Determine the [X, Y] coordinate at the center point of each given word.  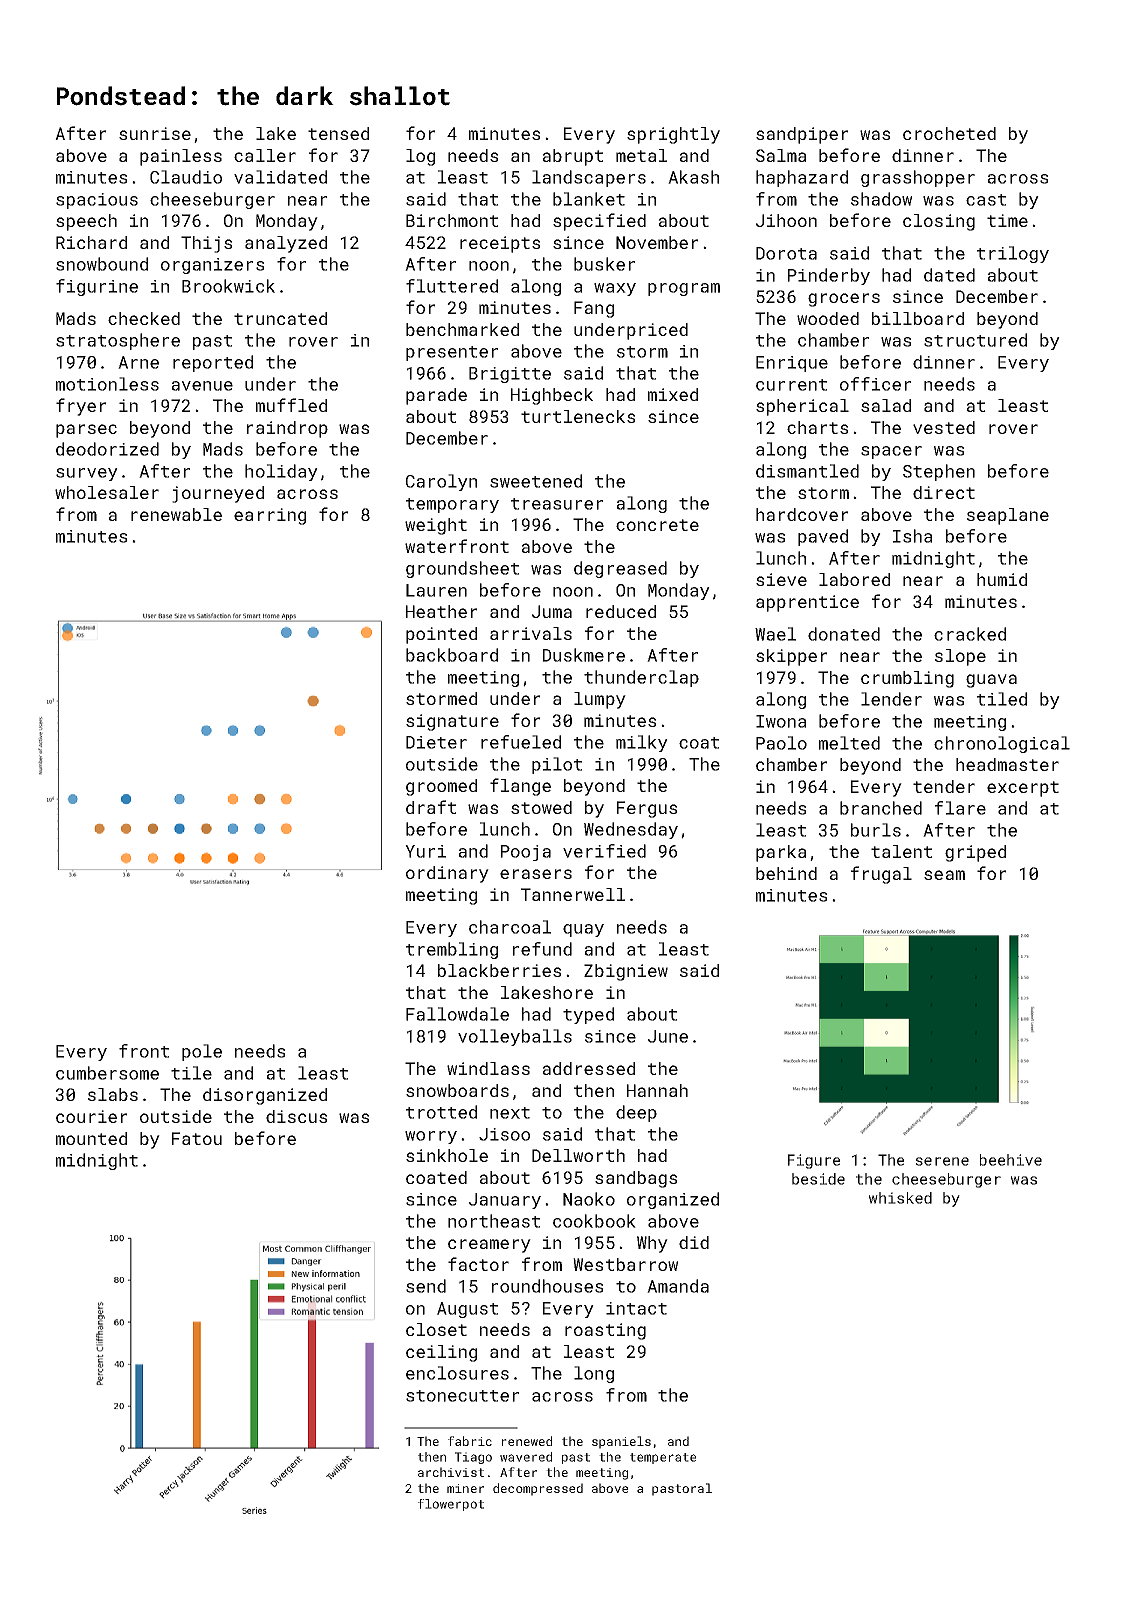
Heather [441, 611]
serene [942, 1161]
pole [202, 1052]
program [684, 289]
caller [265, 155]
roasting [605, 1331]
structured [975, 340]
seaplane [1008, 516]
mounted [91, 1138]
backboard [452, 655]
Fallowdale [457, 1014]
